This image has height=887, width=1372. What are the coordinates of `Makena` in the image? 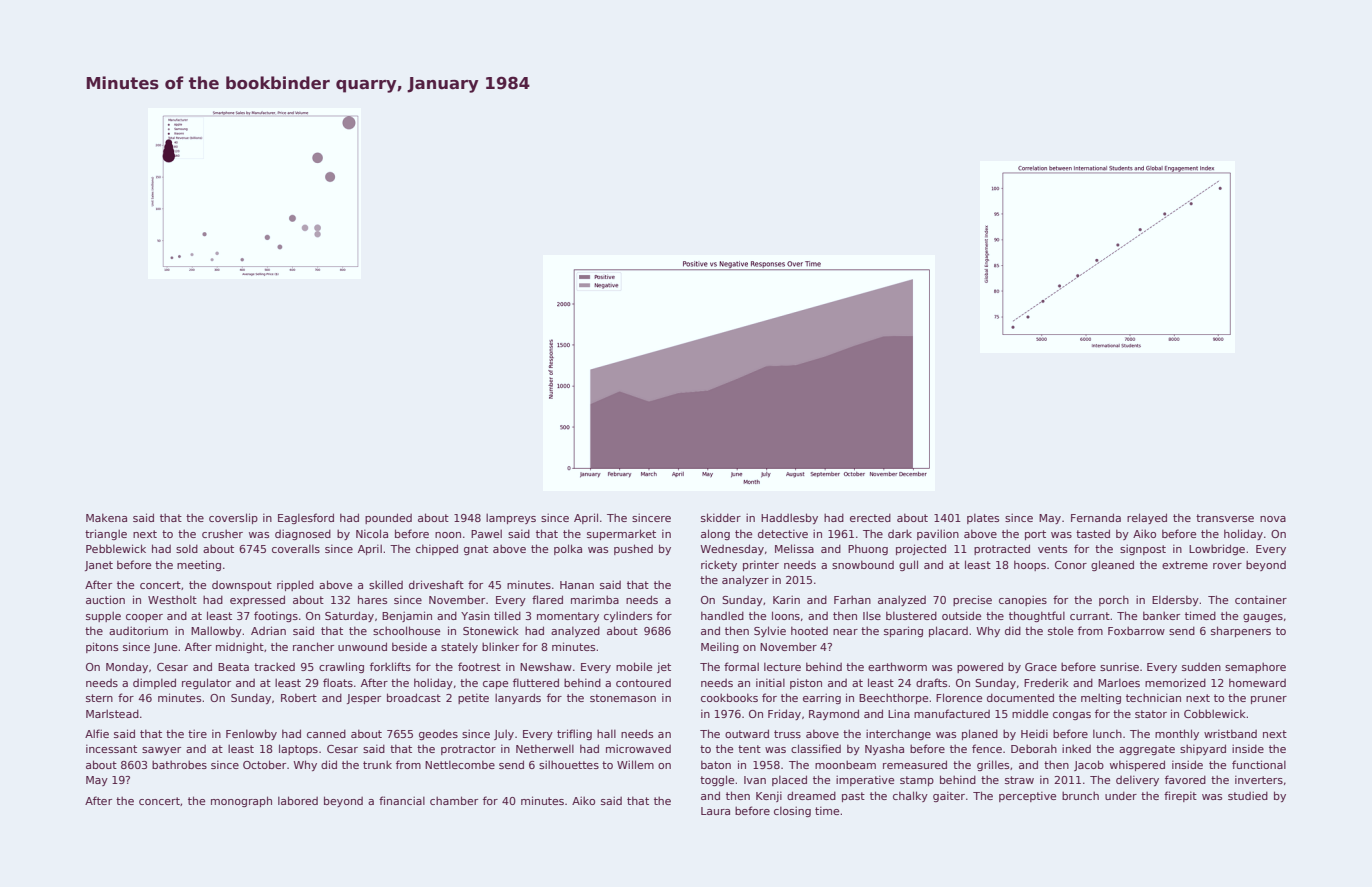 It's located at (106, 517).
